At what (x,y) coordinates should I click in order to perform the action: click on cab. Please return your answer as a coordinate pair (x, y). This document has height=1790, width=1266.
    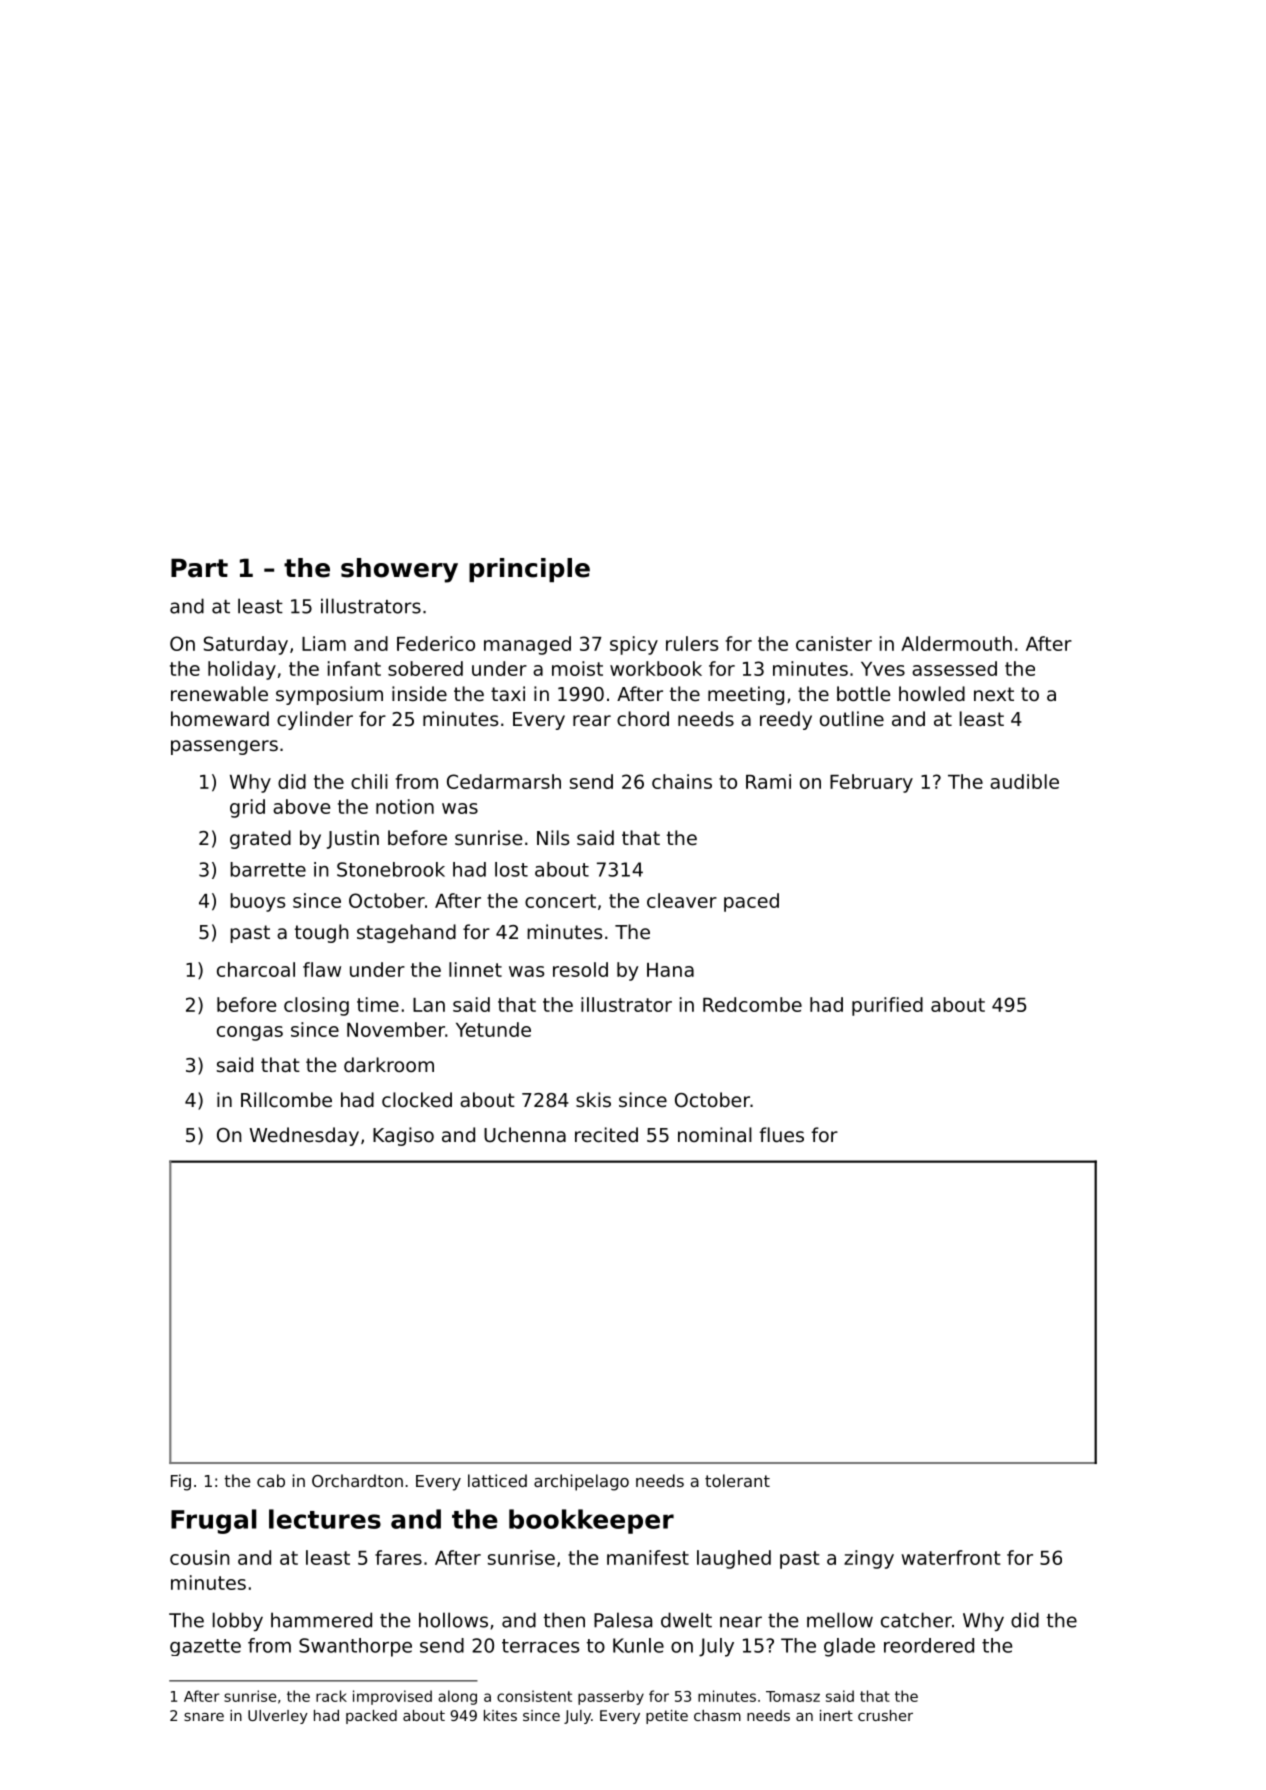
    Looking at the image, I should click on (271, 1480).
